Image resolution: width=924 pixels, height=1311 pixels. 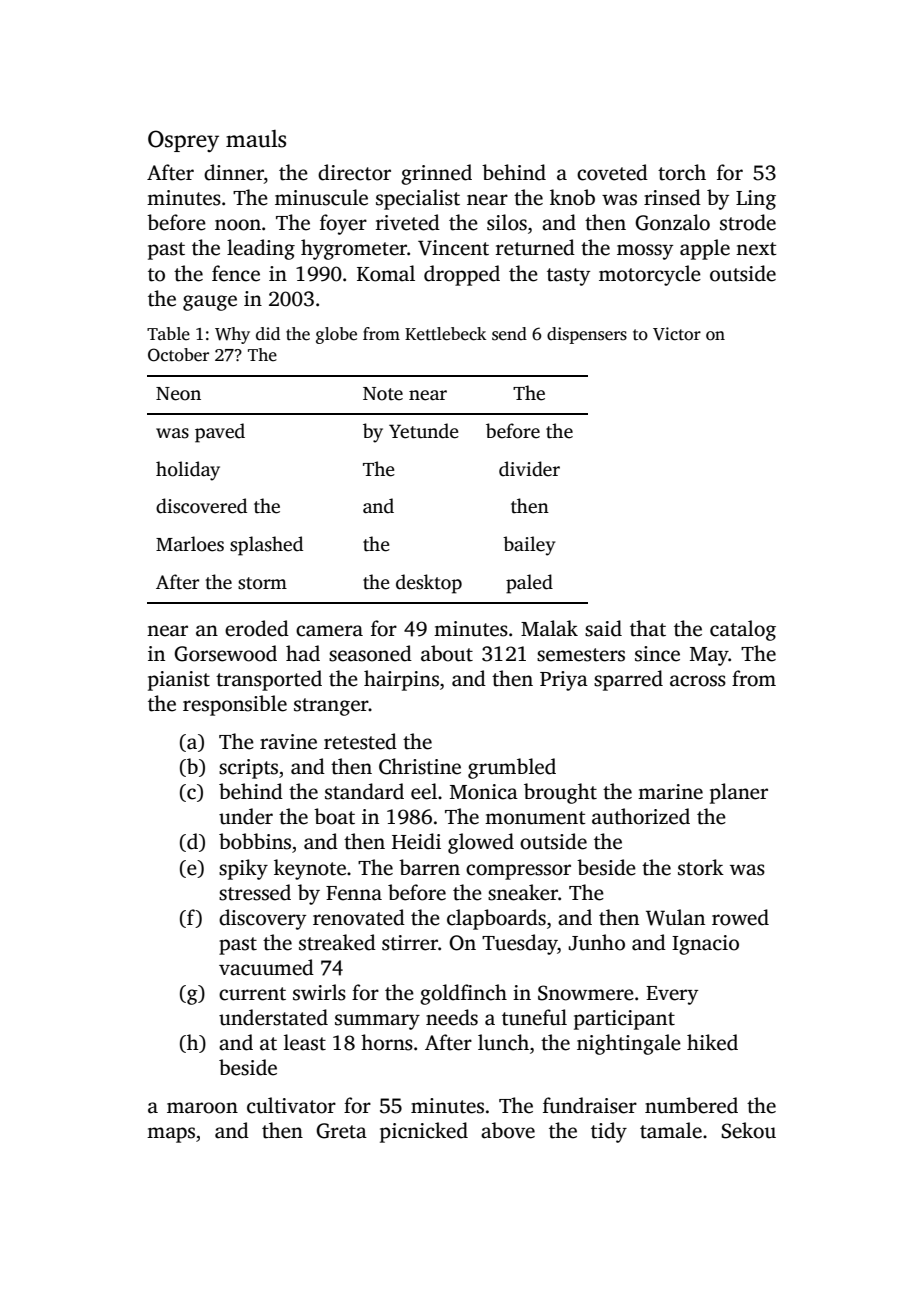 What do you see at coordinates (190, 544) in the screenshot?
I see `Marloes` at bounding box center [190, 544].
